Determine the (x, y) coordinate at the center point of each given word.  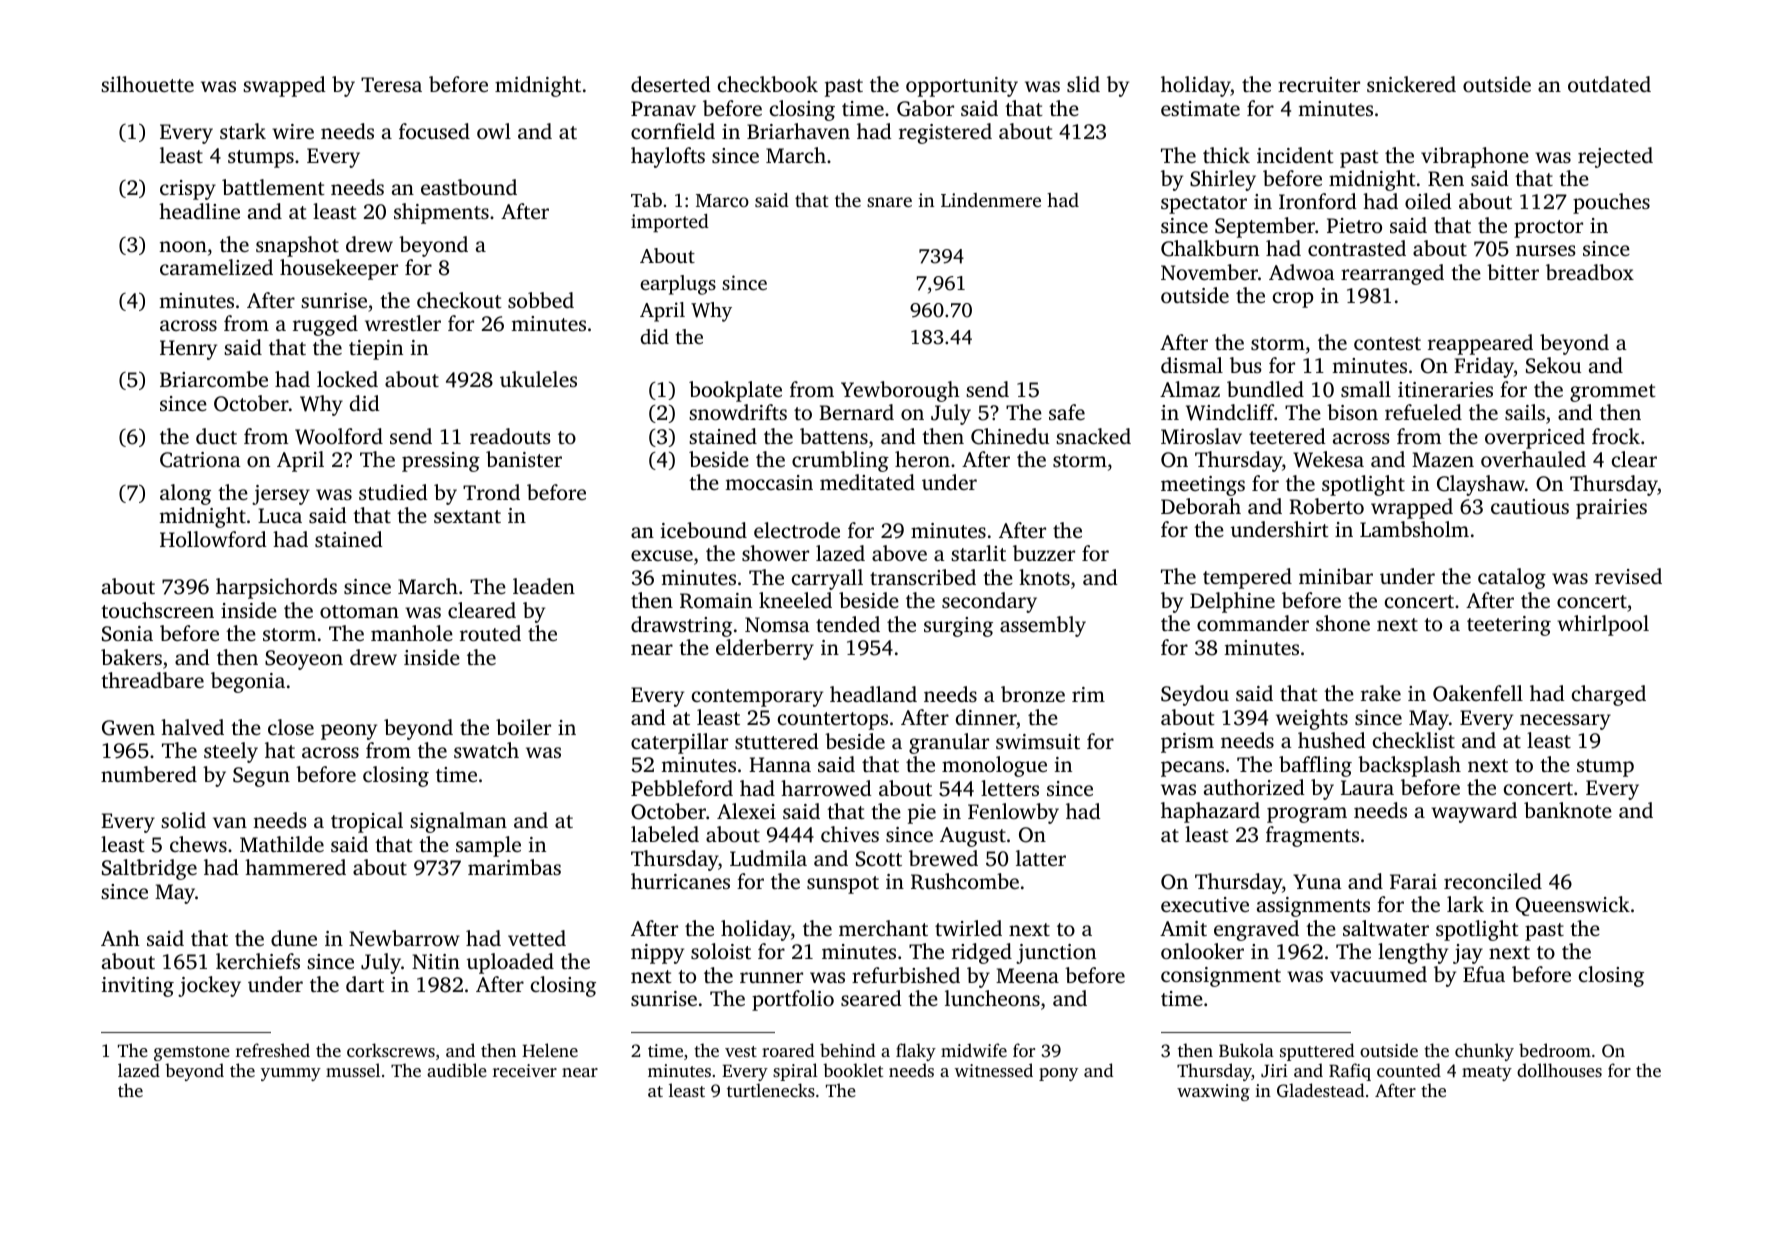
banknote (1568, 810)
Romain (716, 601)
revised (1628, 576)
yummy (291, 1074)
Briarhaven (798, 131)
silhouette (147, 84)
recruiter (1319, 84)
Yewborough (900, 391)
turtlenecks (771, 1090)
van (230, 822)
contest (1387, 343)
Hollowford (213, 539)
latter (1041, 858)
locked (347, 379)
